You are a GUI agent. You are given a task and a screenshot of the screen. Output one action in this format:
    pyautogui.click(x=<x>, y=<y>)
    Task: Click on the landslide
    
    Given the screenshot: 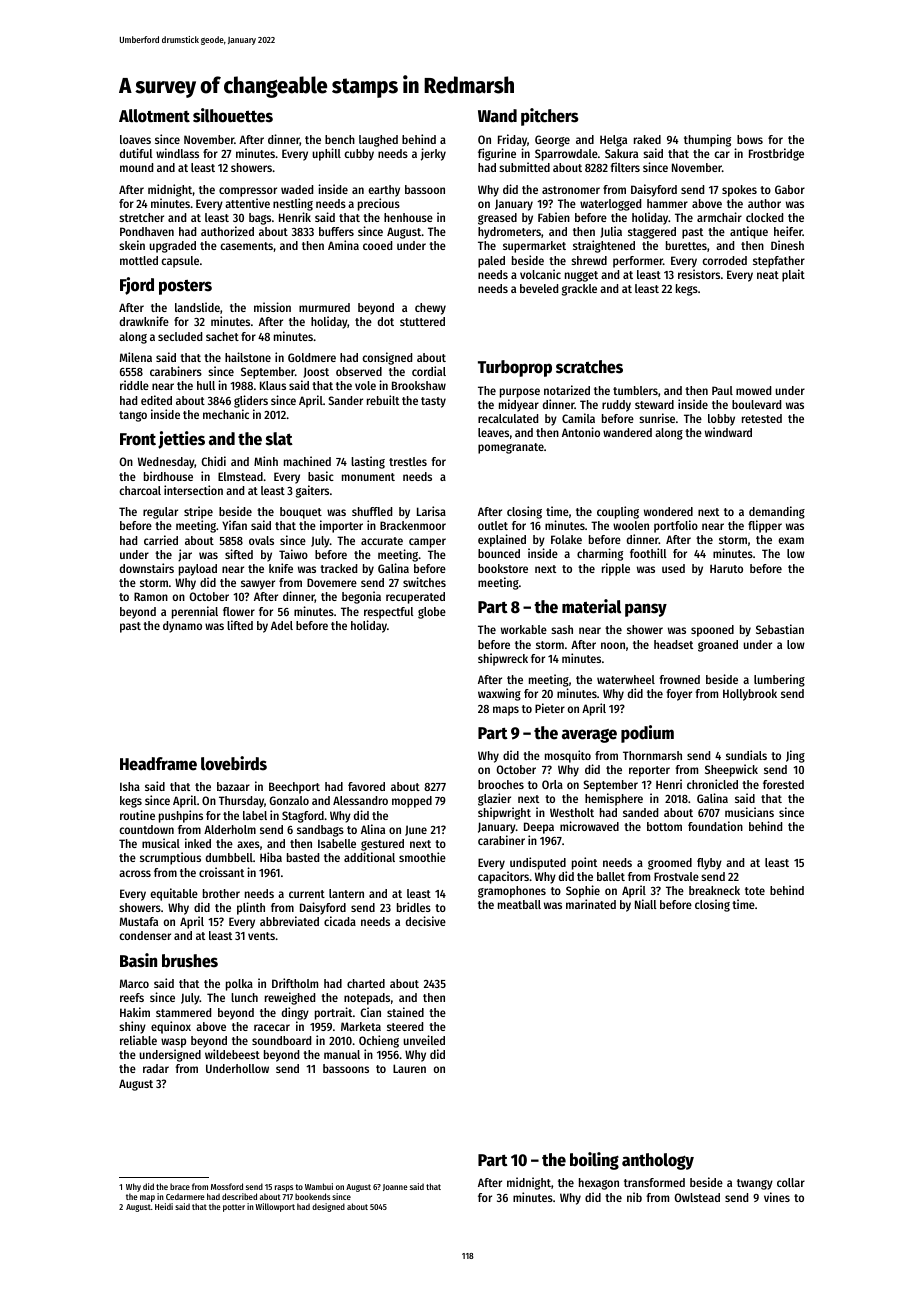 What is the action you would take?
    pyautogui.click(x=197, y=307)
